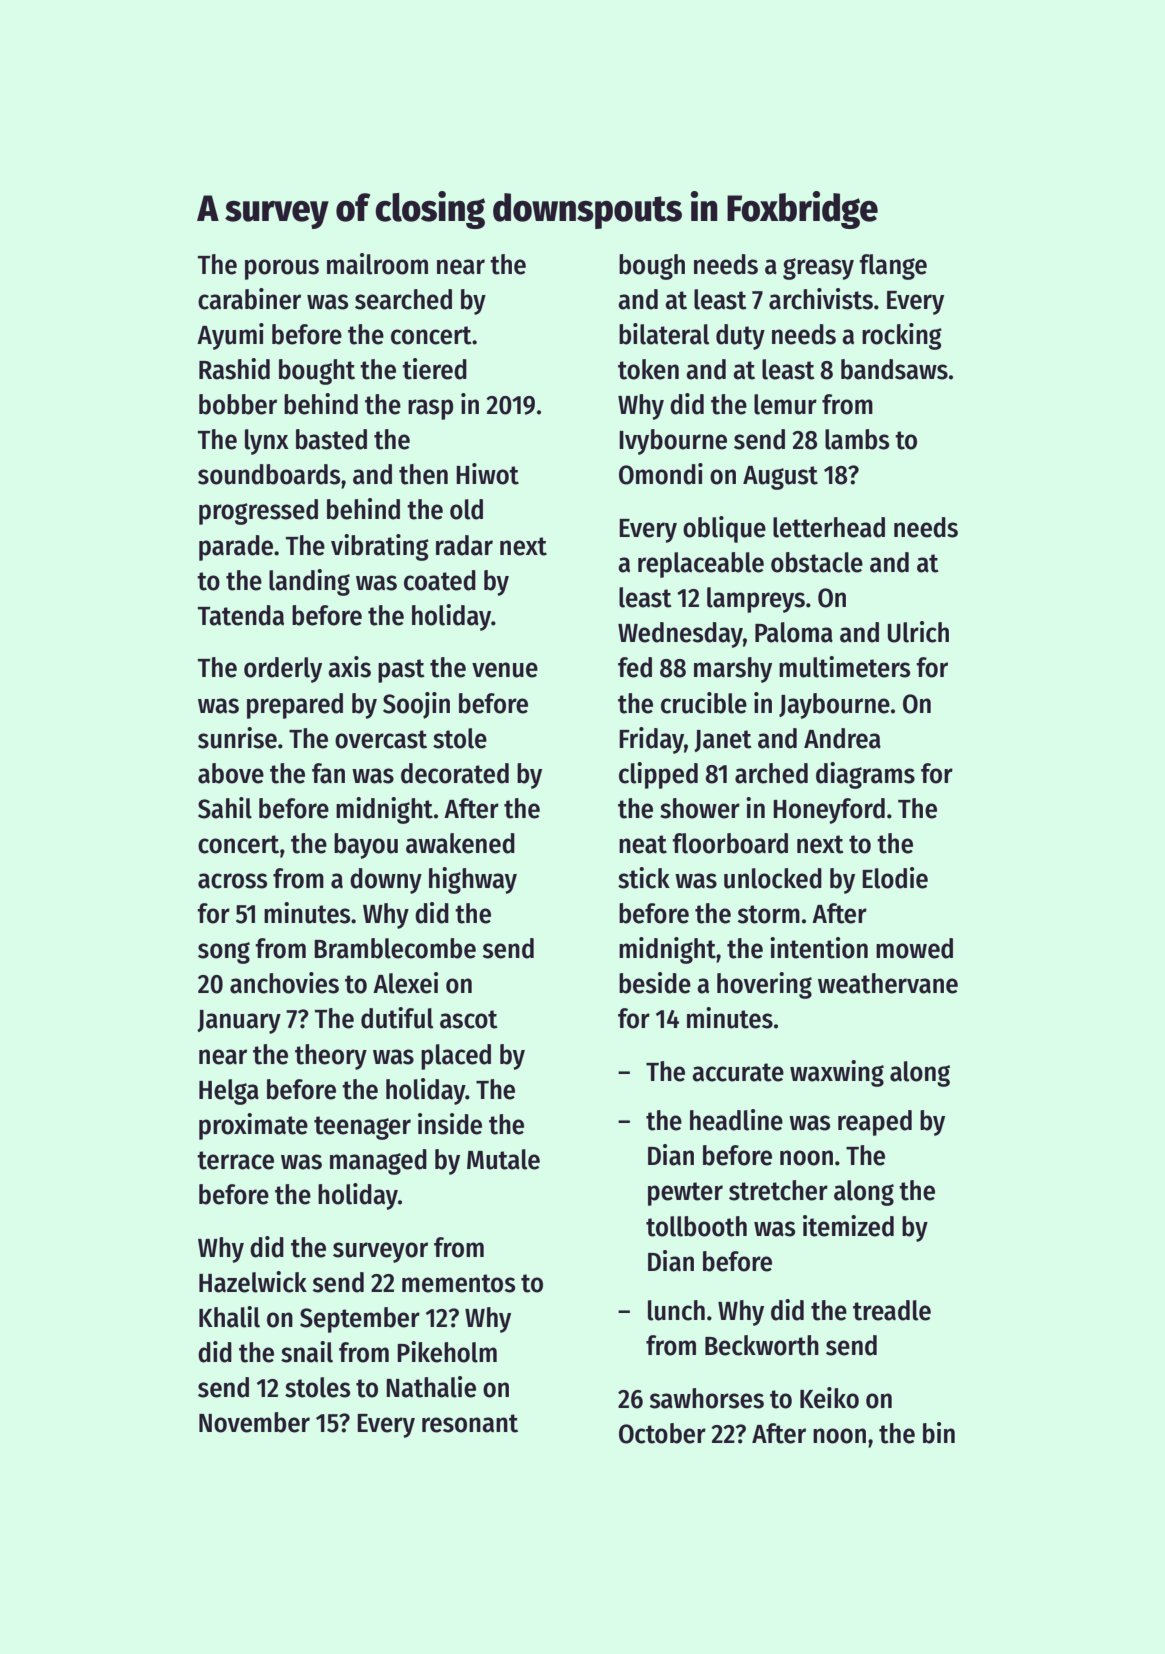 The width and height of the screenshot is (1165, 1654). Describe the element at coordinates (307, 1352) in the screenshot. I see `snail` at that location.
